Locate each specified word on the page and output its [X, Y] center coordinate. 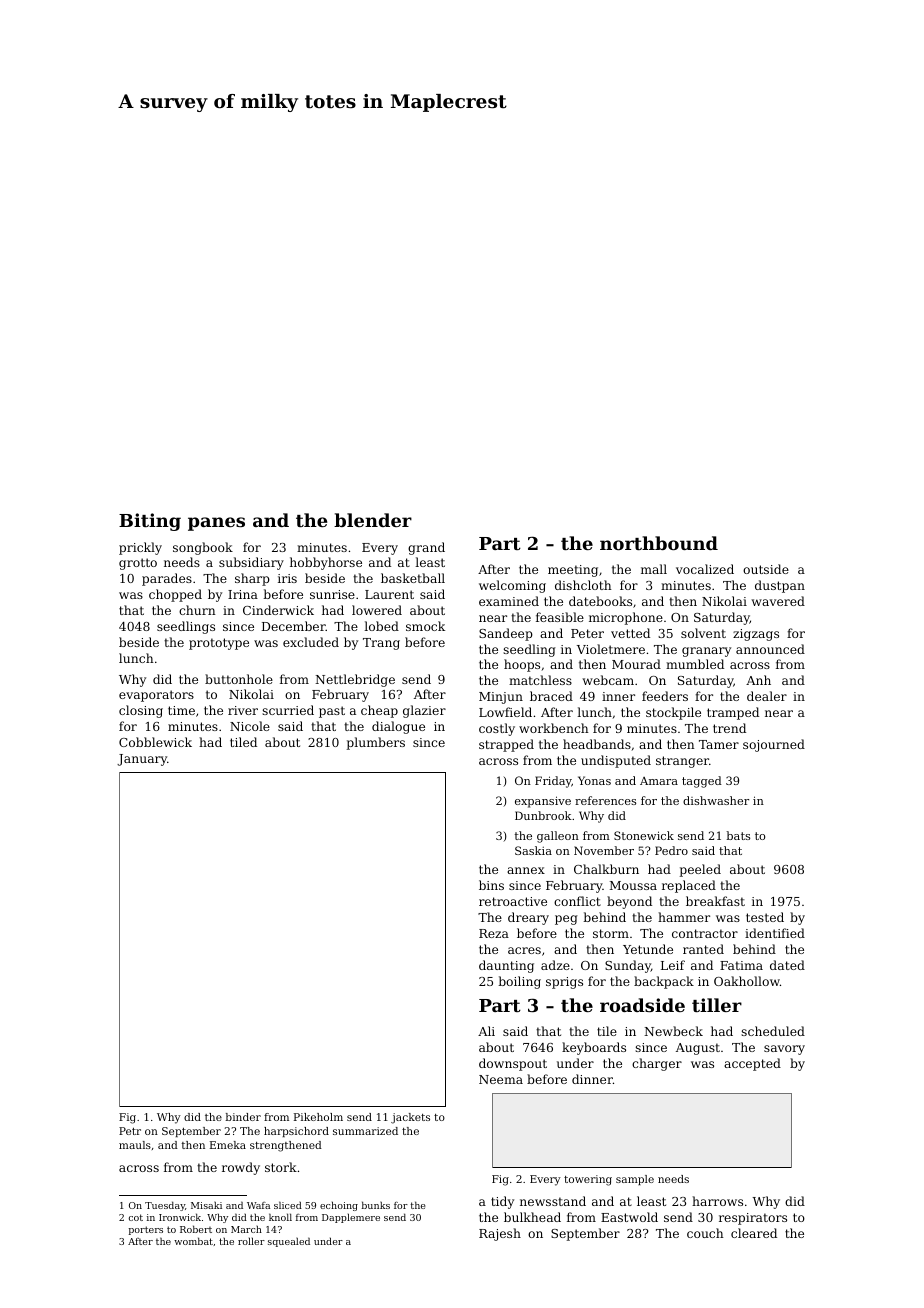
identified [775, 933]
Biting [150, 522]
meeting [573, 571]
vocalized [705, 569]
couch [705, 1233]
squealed [289, 1242]
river [243, 710]
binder [243, 1117]
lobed [381, 626]
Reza [494, 933]
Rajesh [500, 1234]
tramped [733, 713]
